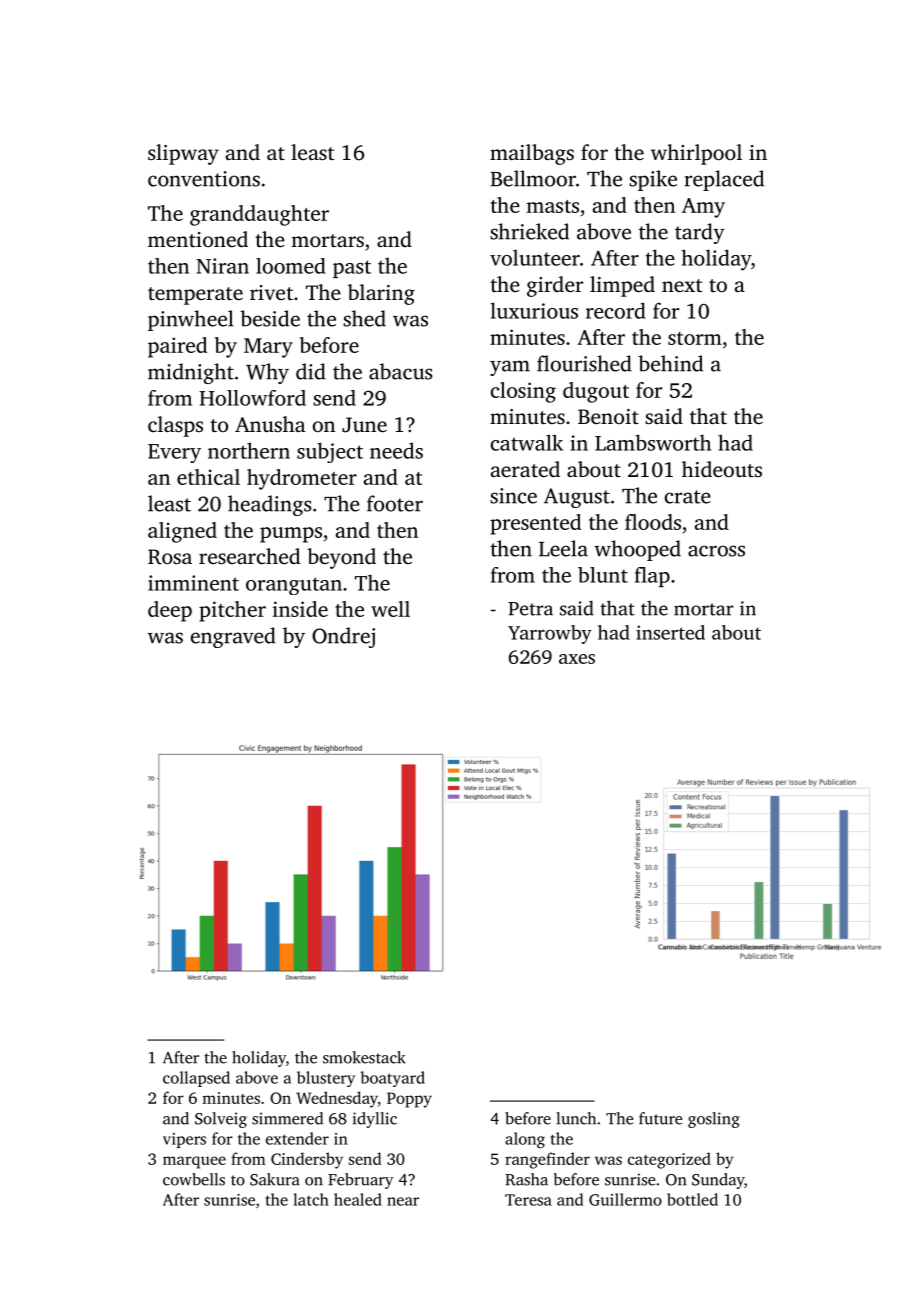 This screenshot has height=1311, width=924. I want to click on headings, so click(270, 505).
